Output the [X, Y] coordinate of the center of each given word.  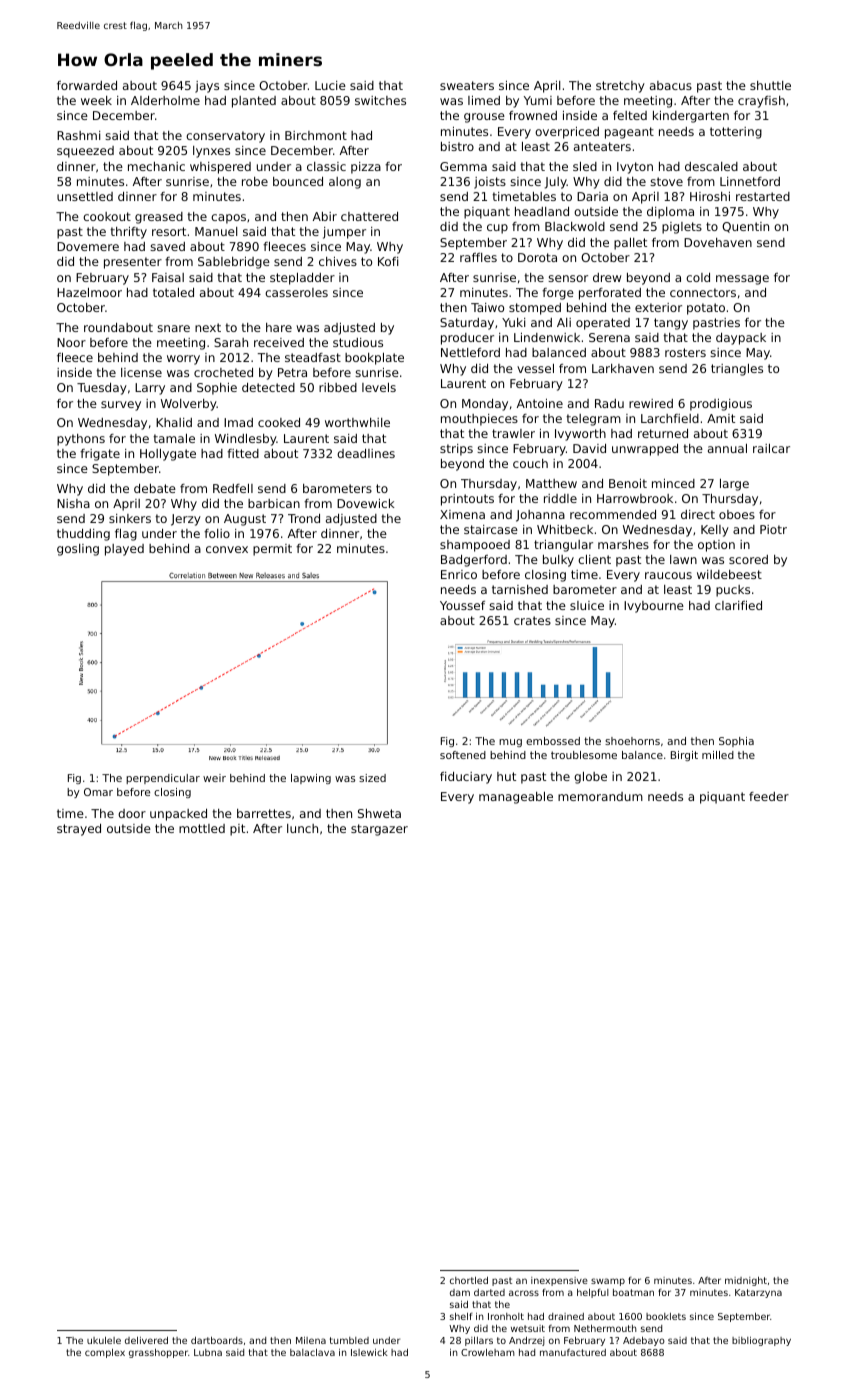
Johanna [540, 516]
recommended [613, 514]
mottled [202, 828]
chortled [469, 1280]
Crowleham [488, 1352]
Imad [238, 422]
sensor [568, 278]
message [742, 280]
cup [497, 229]
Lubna [208, 1352]
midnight [746, 1281]
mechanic [156, 166]
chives [338, 261]
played [124, 550]
